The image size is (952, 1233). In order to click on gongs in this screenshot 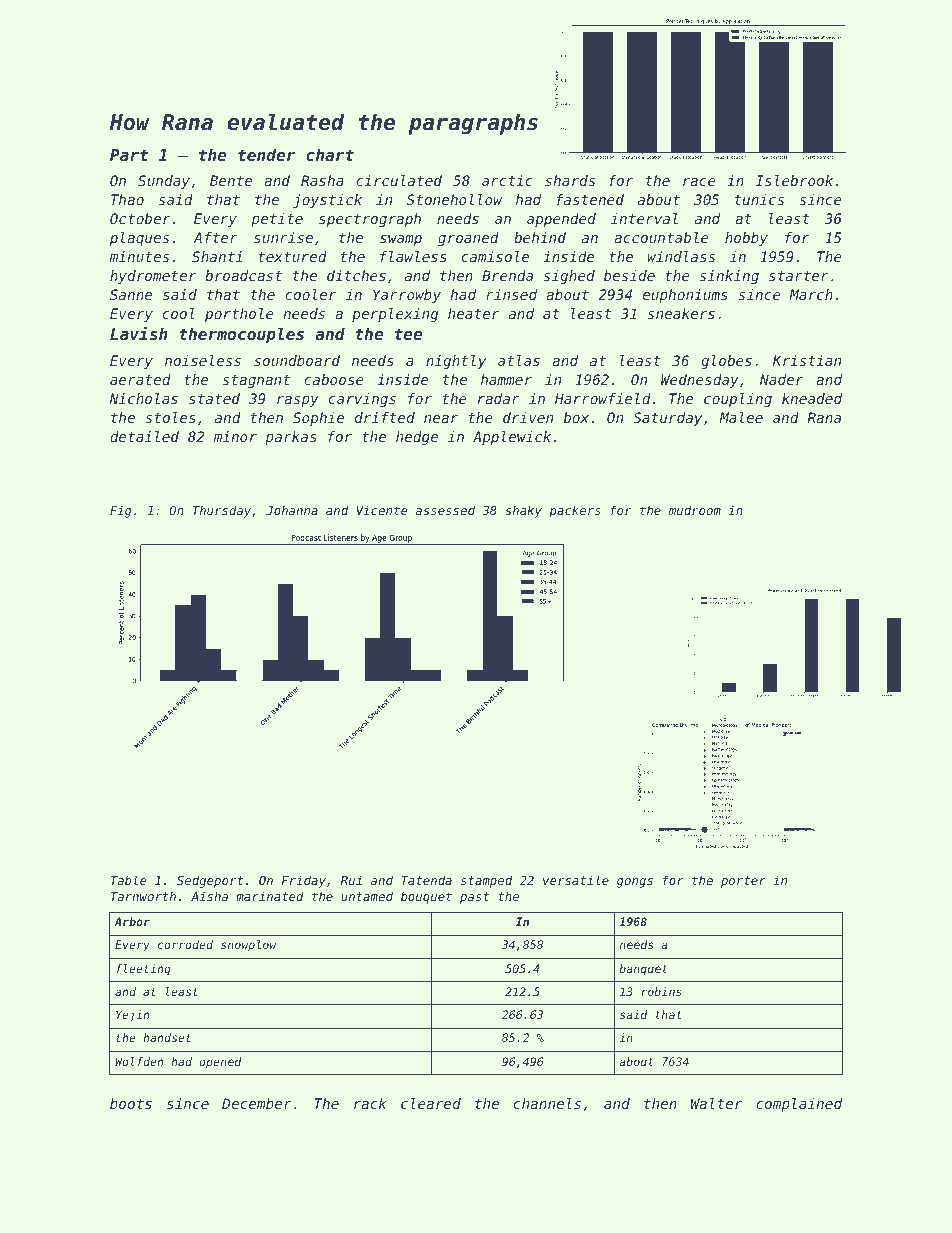, I will do `click(635, 883)`.
